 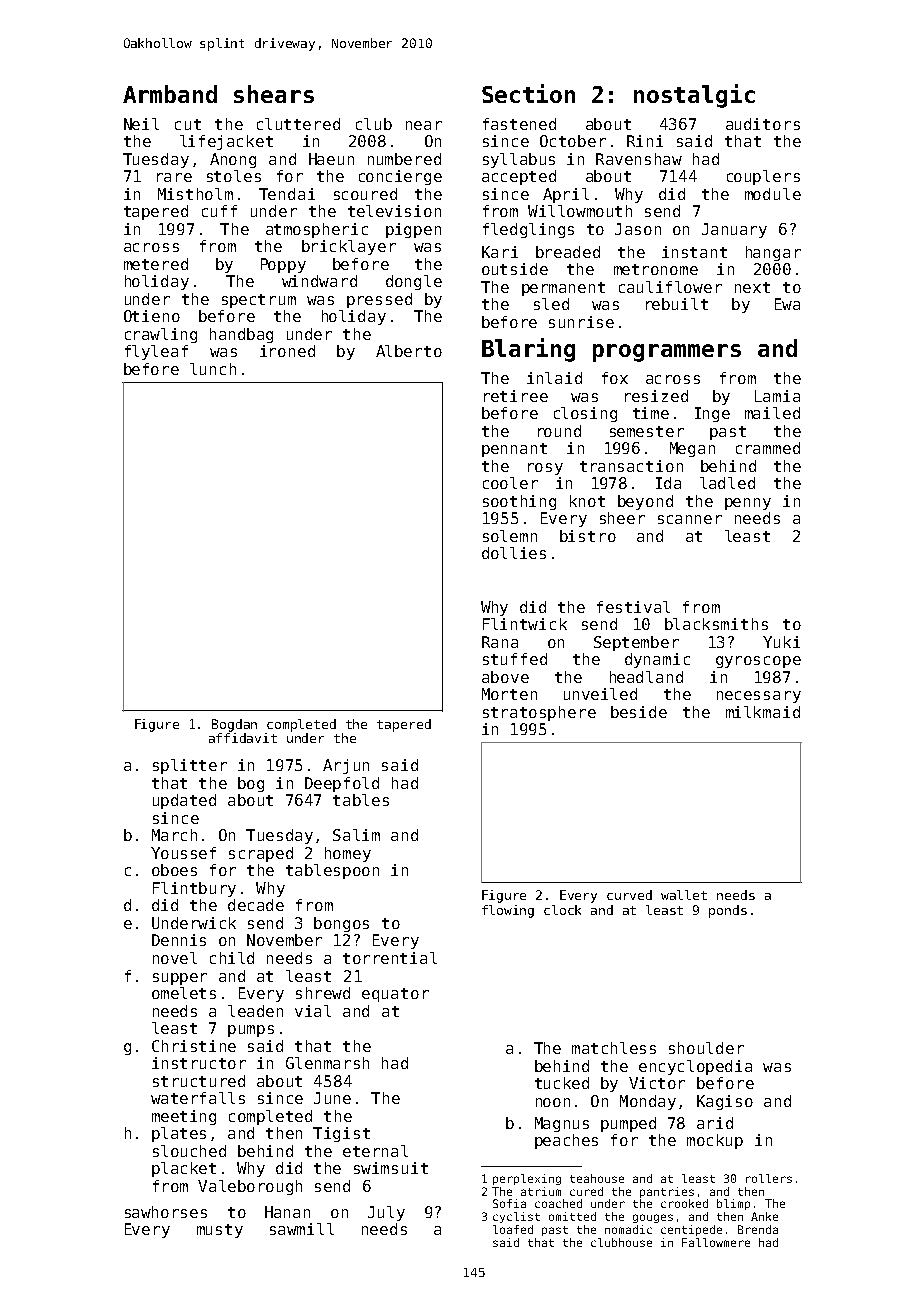 What do you see at coordinates (528, 230) in the image?
I see `fledglings` at bounding box center [528, 230].
